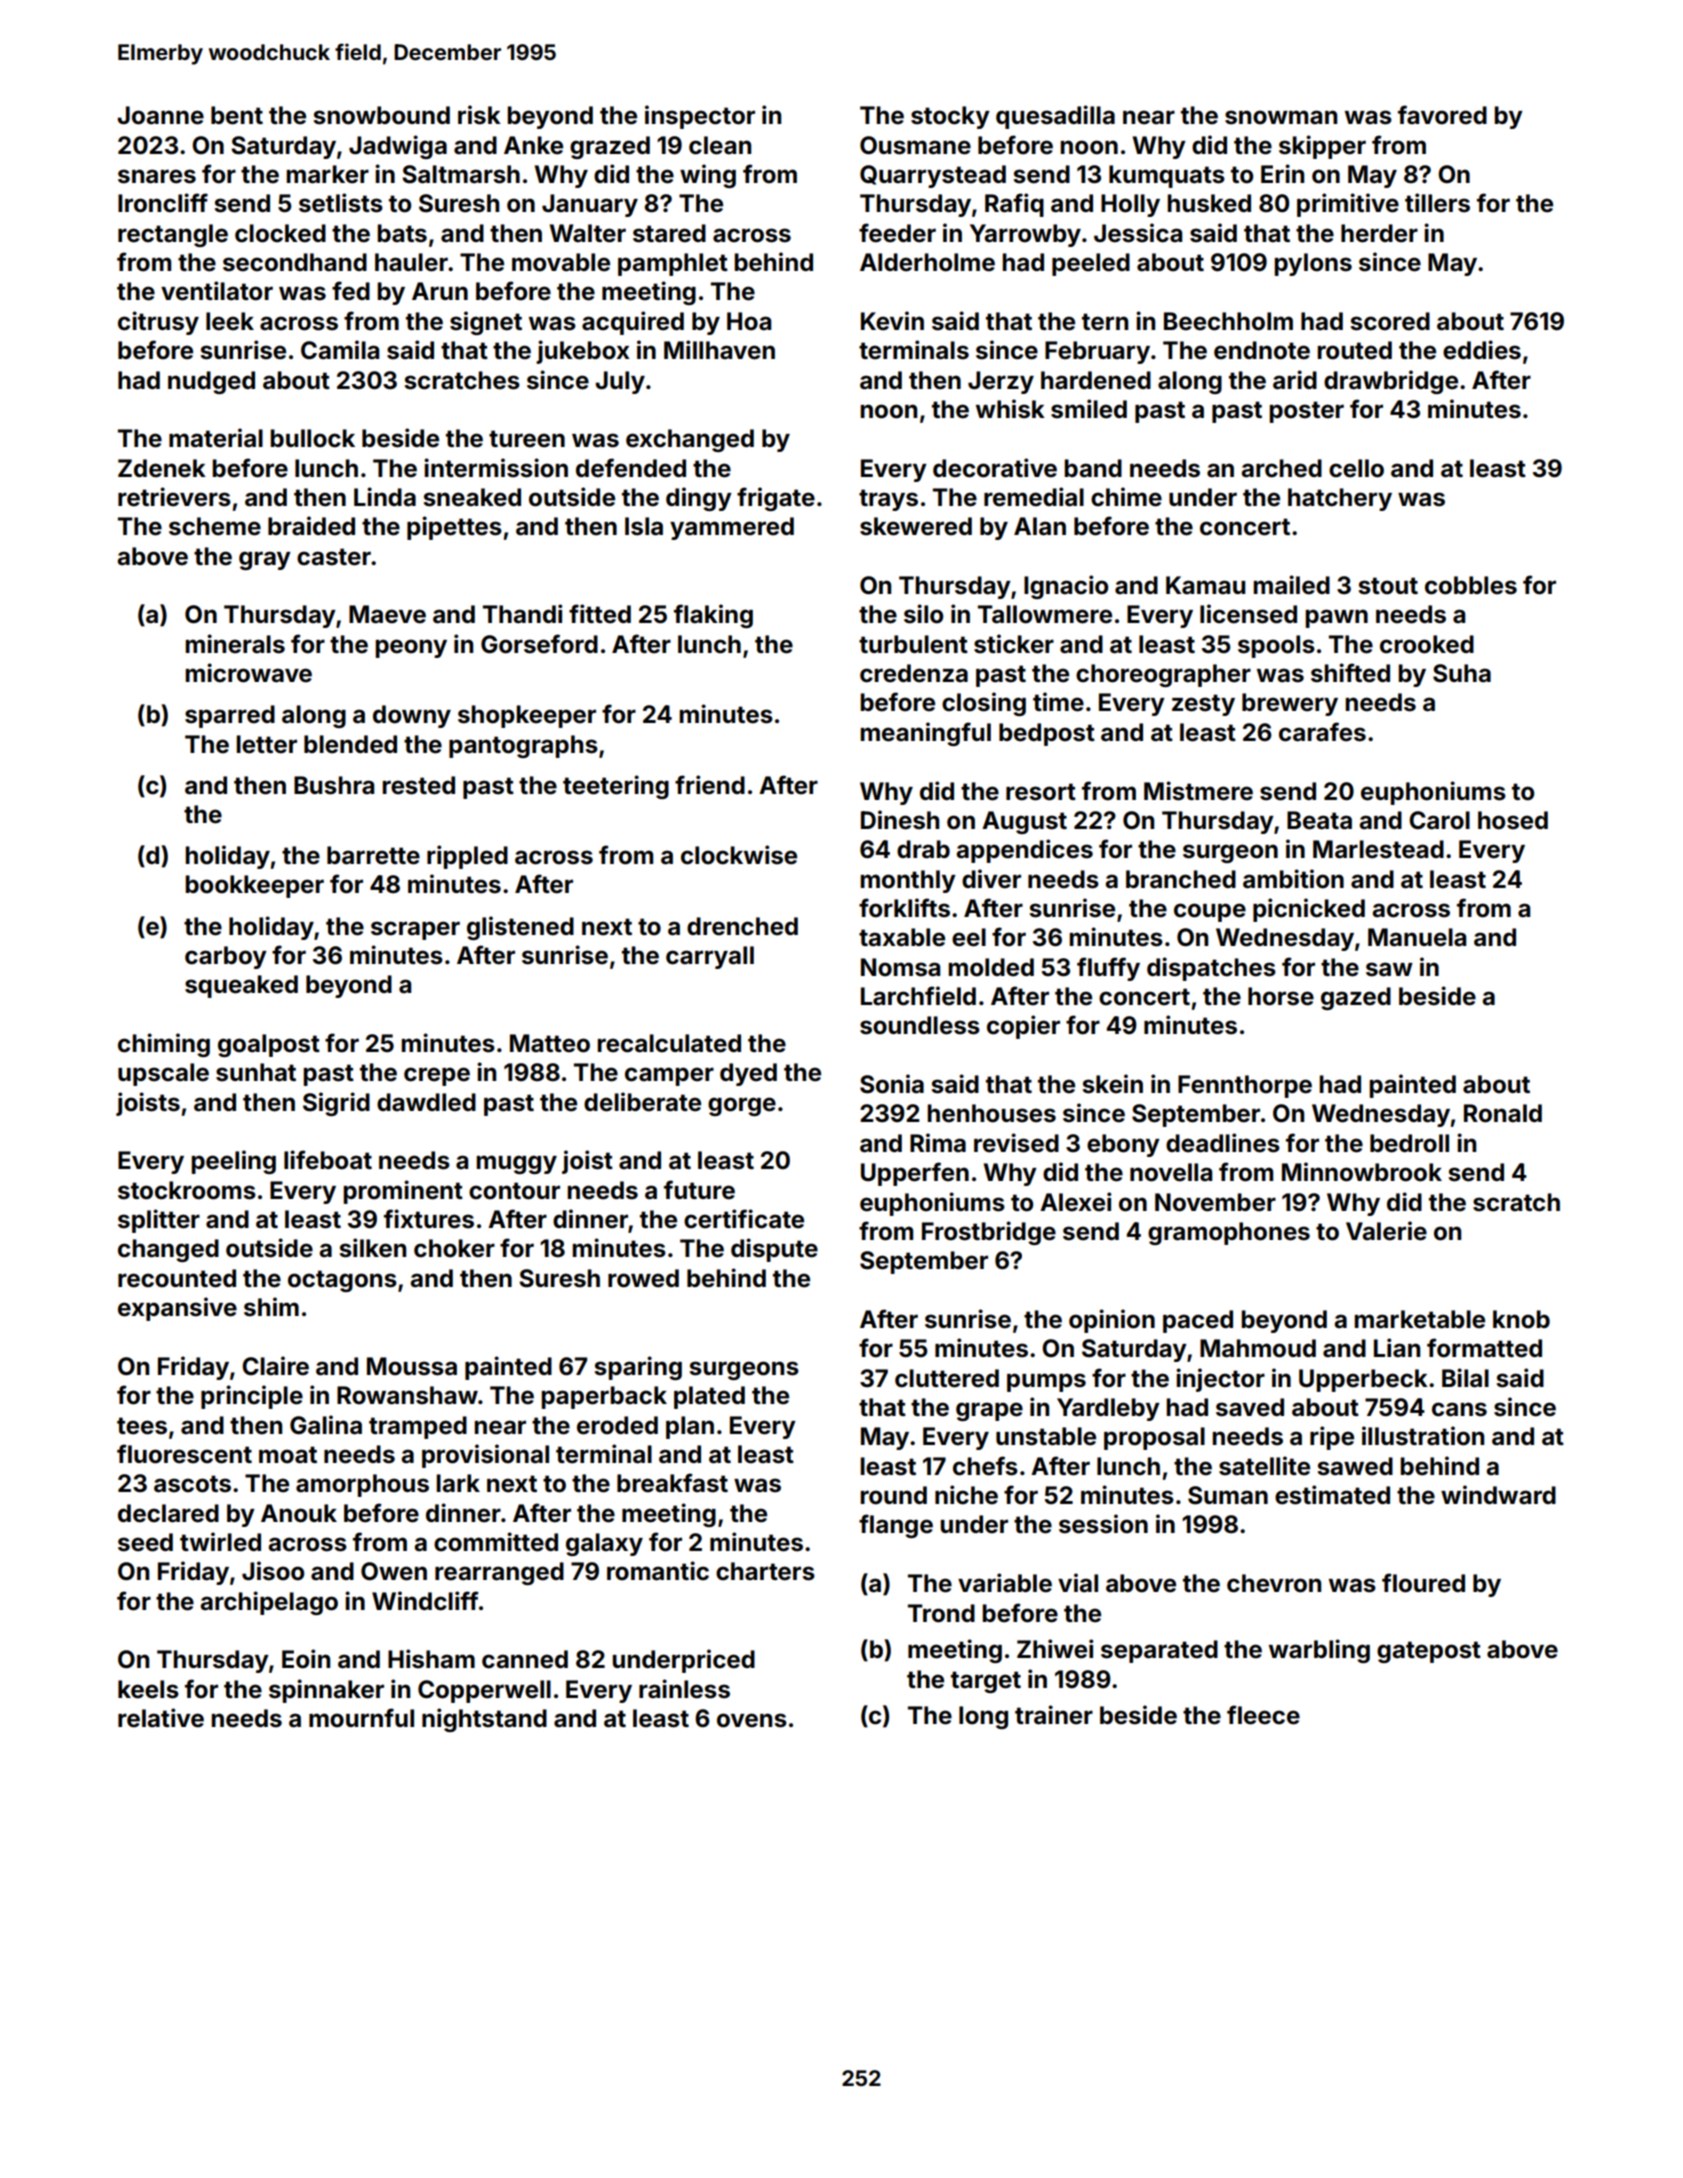 The height and width of the document is (2178, 1683). Describe the element at coordinates (699, 1190) in the document. I see `future` at that location.
